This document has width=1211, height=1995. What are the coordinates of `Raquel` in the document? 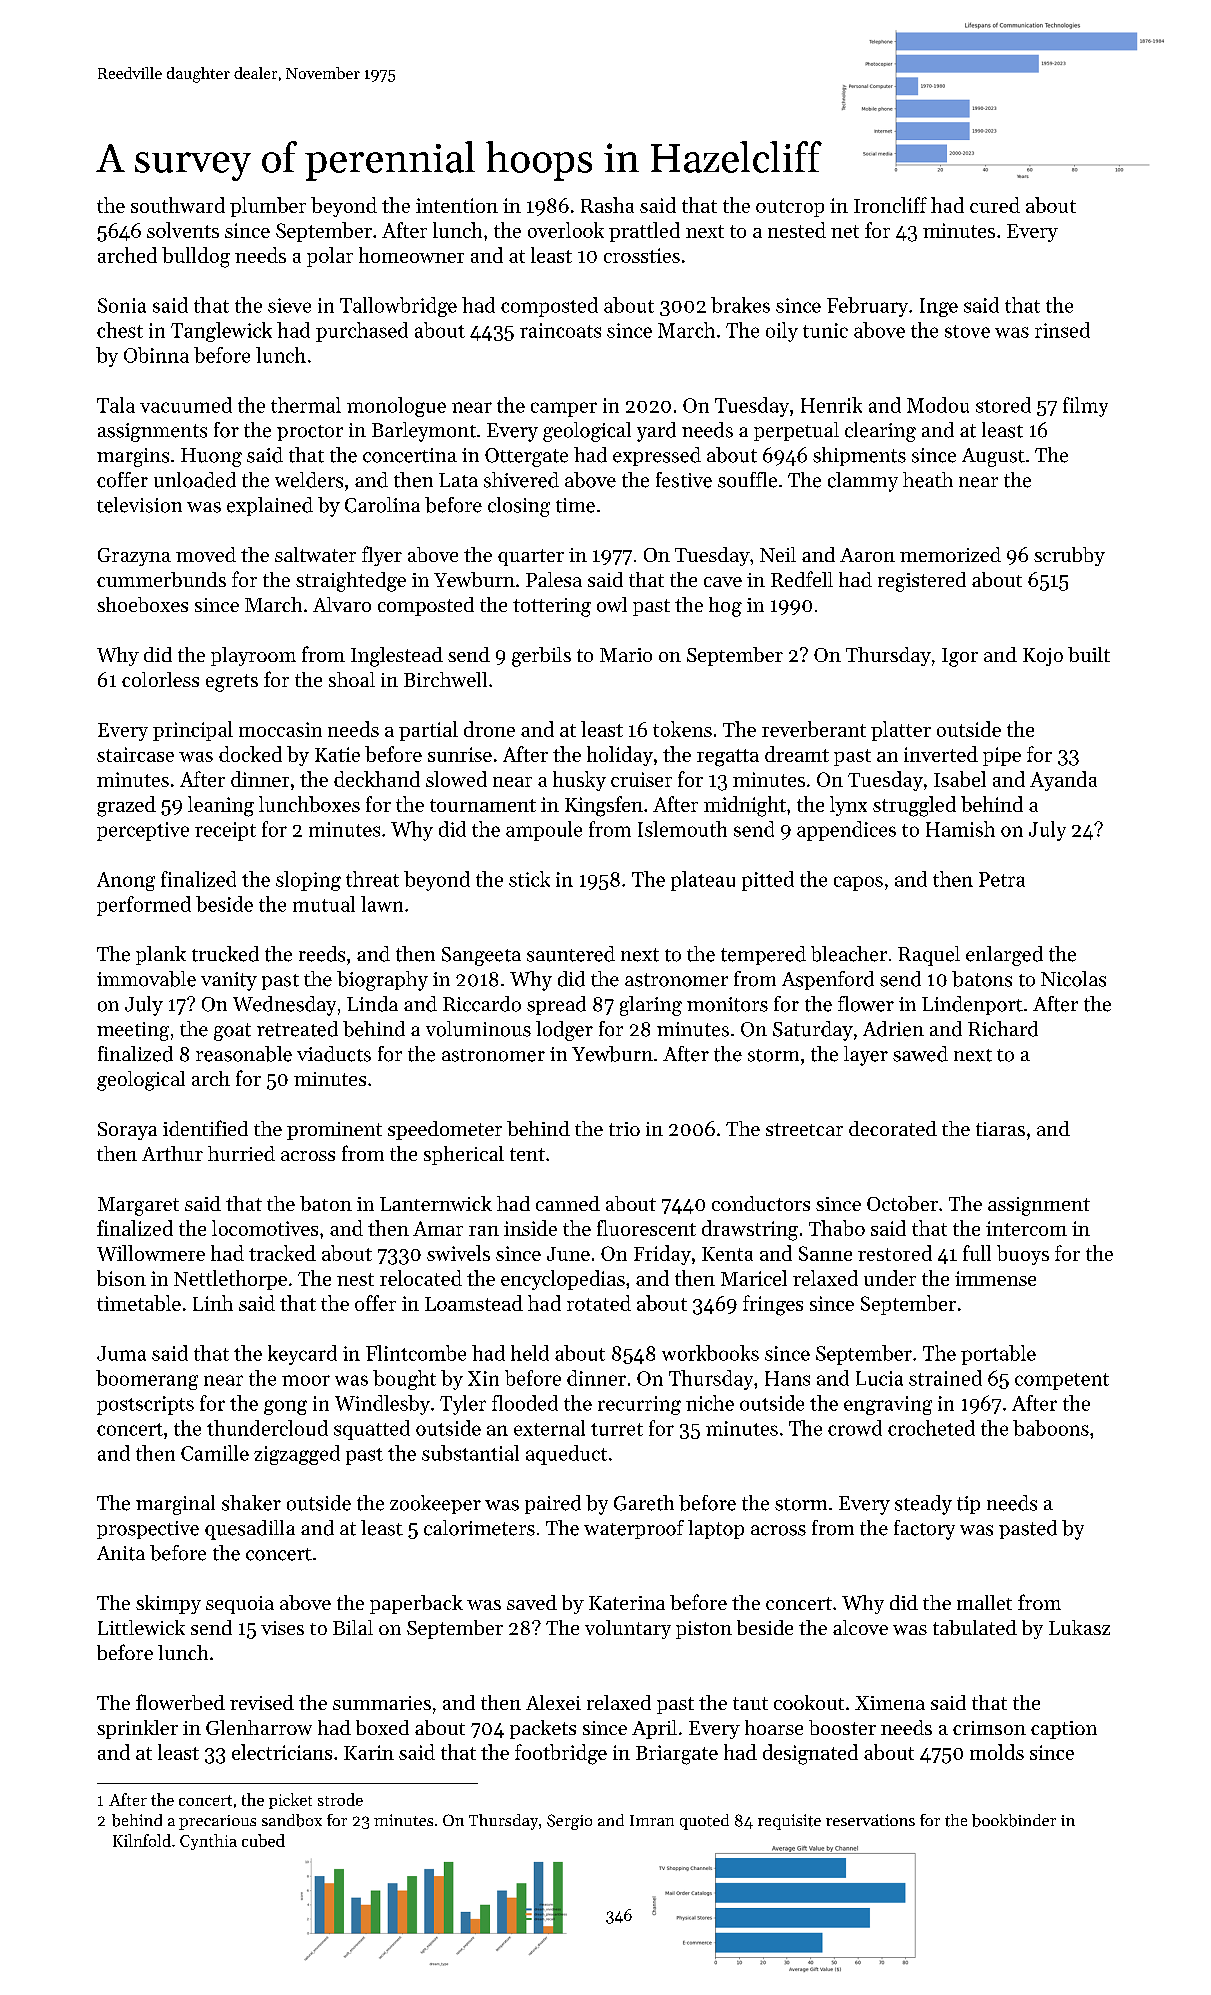 It's located at (929, 956).
